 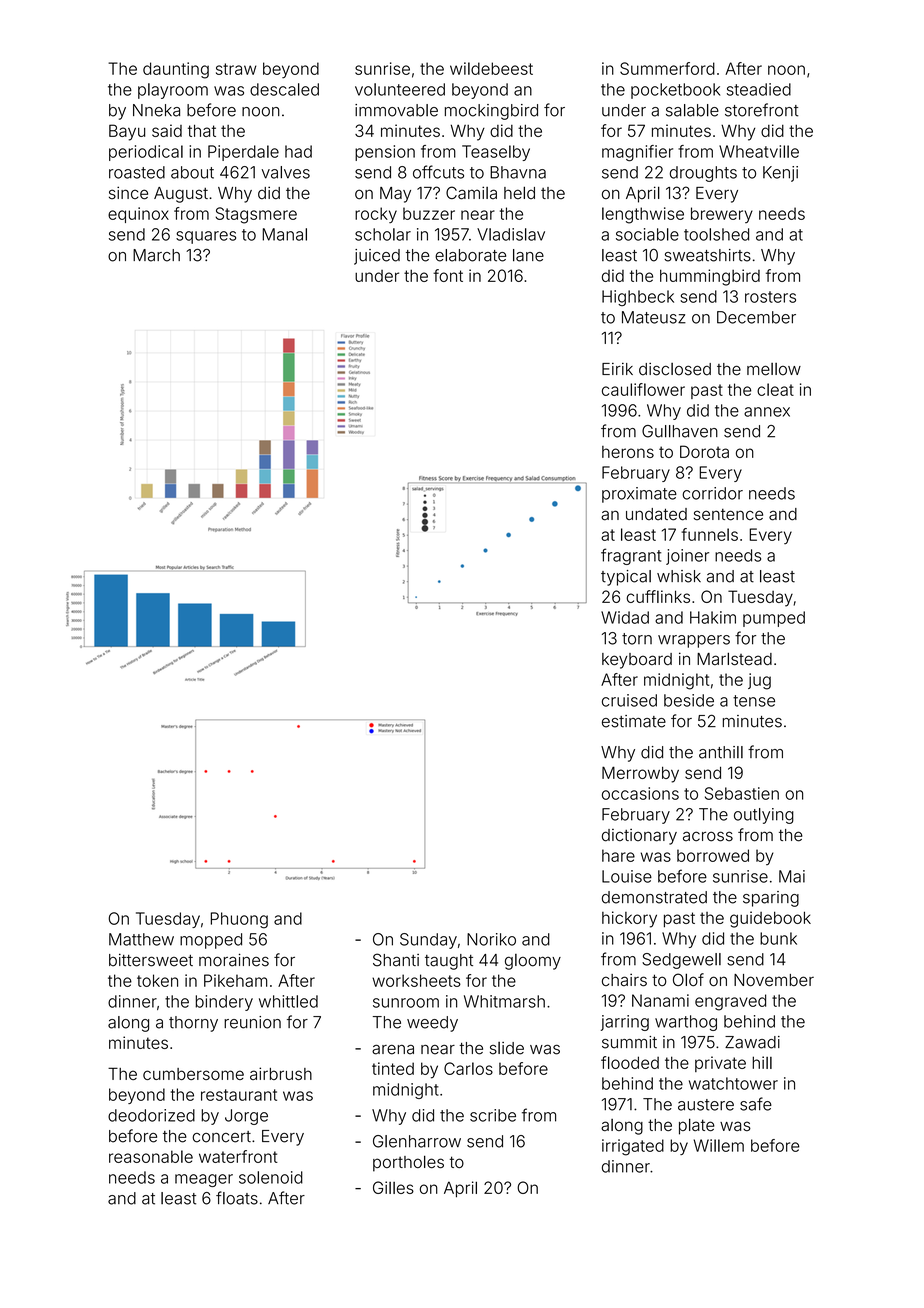 What do you see at coordinates (141, 939) in the screenshot?
I see `Matthew` at bounding box center [141, 939].
